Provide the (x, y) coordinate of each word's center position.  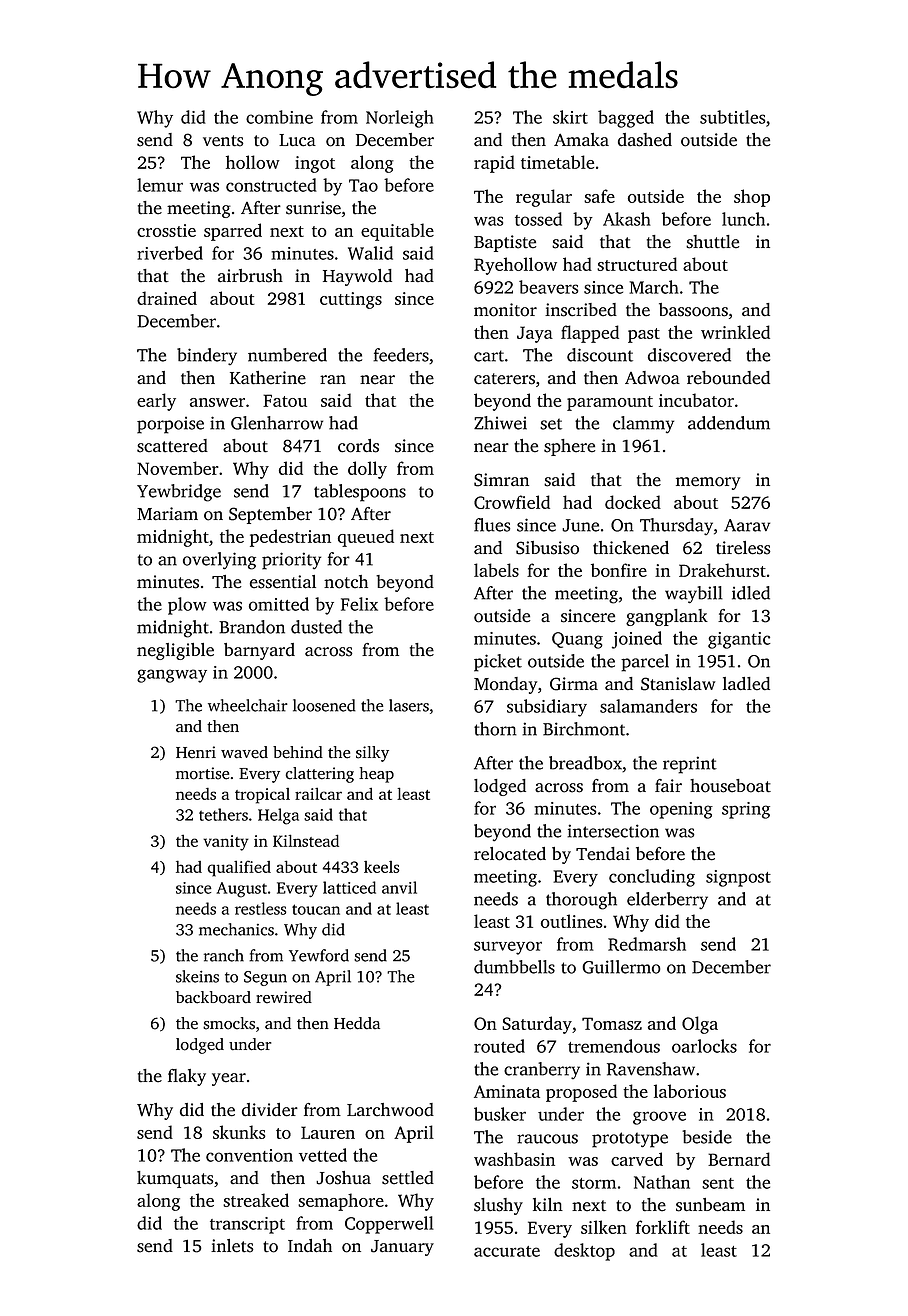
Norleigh (400, 119)
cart (489, 356)
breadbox (585, 763)
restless (260, 908)
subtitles (732, 117)
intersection (613, 831)
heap (376, 775)
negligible (175, 651)
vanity (226, 843)
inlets (232, 1246)
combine (279, 117)
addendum (729, 423)
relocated (510, 854)
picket (498, 663)
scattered (172, 446)
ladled (746, 684)
